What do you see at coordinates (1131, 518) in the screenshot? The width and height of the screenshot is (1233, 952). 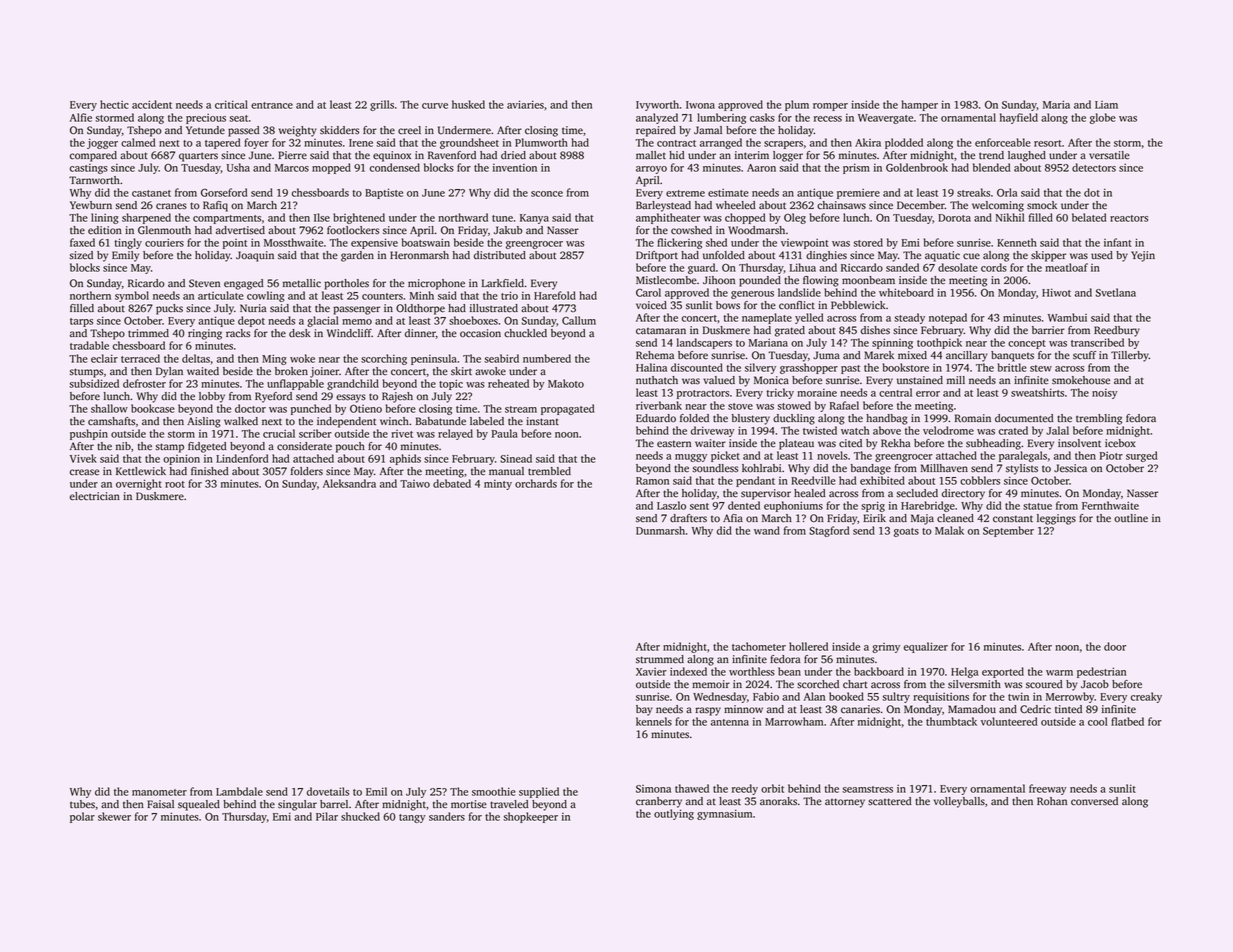 I see `outline` at bounding box center [1131, 518].
